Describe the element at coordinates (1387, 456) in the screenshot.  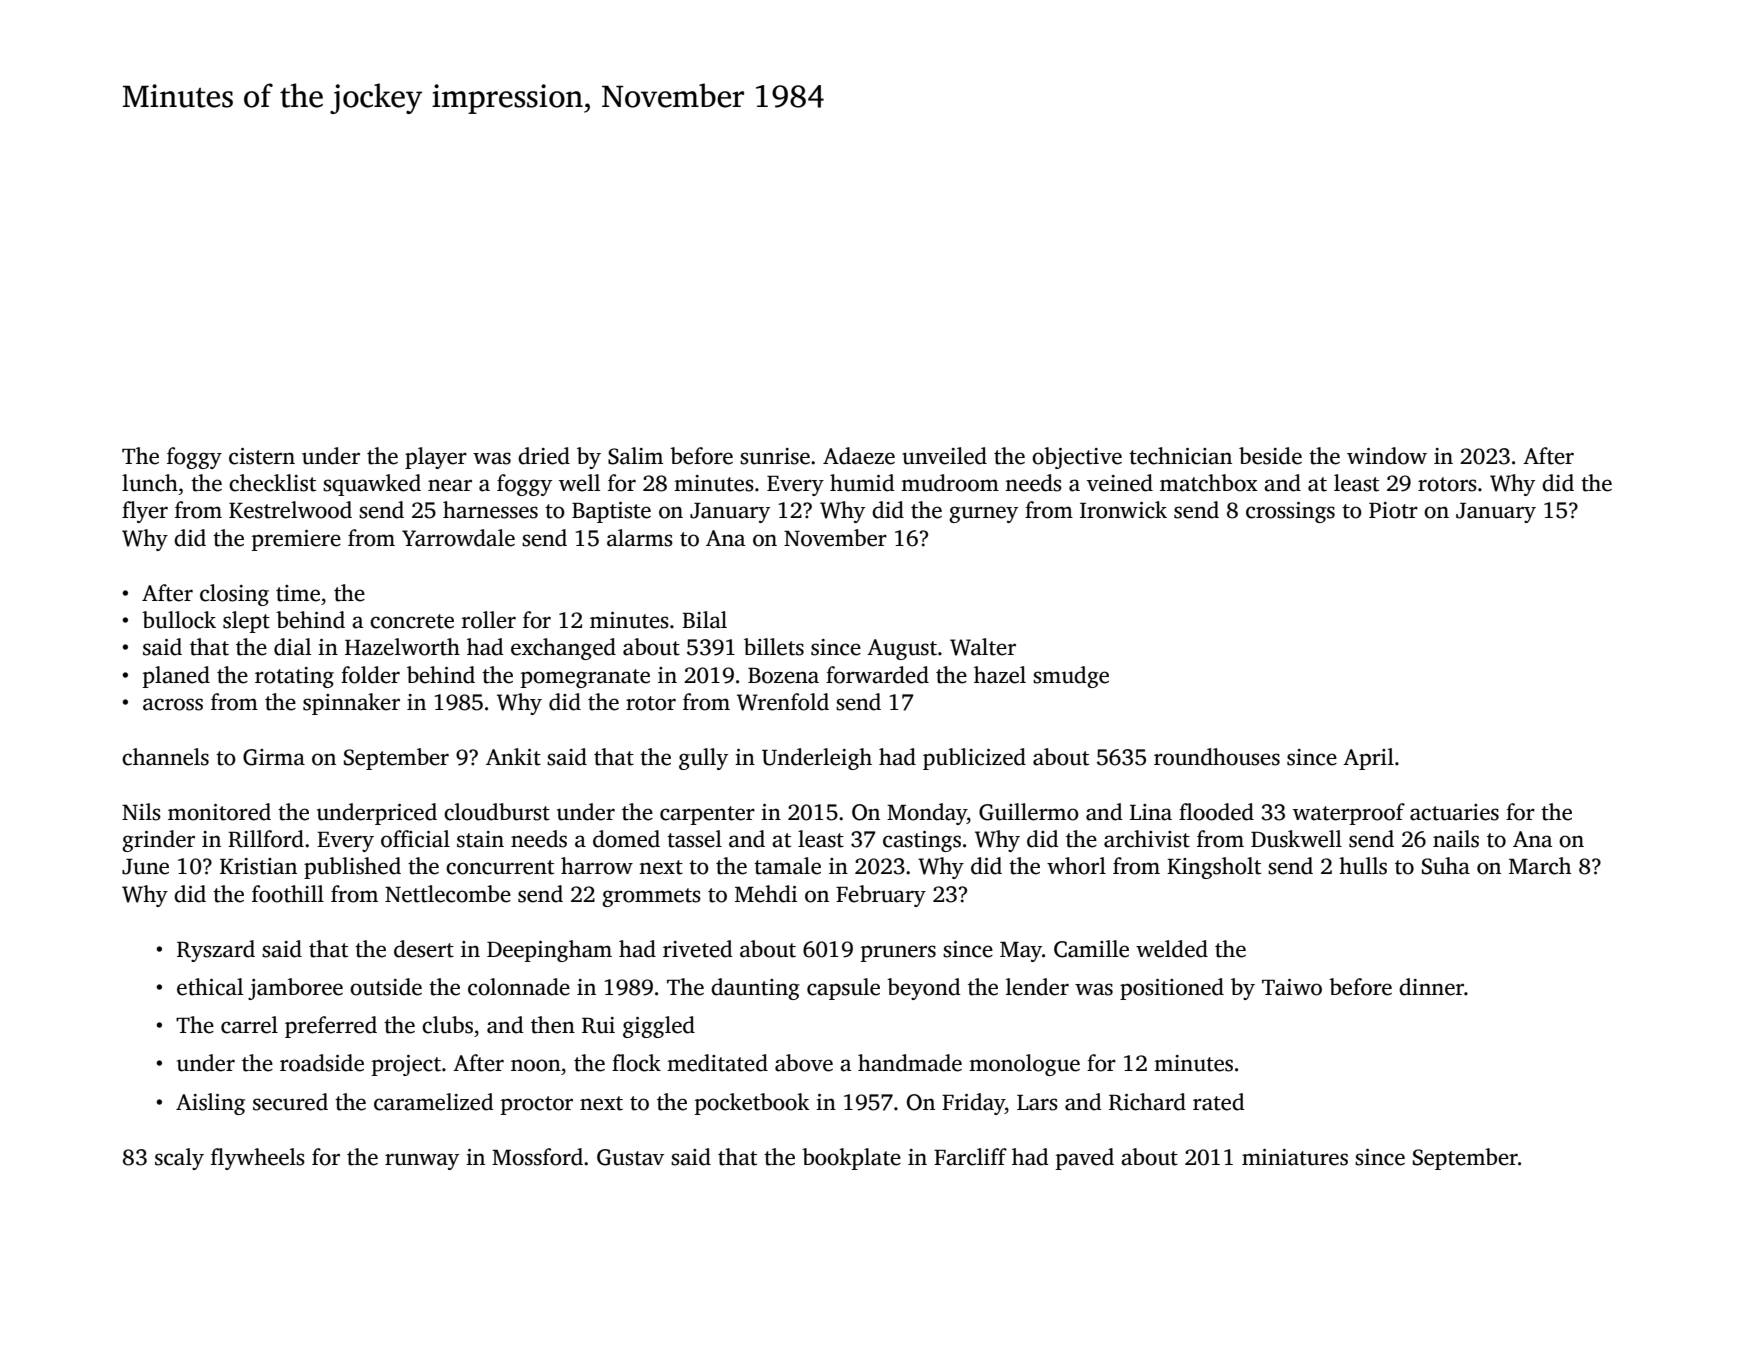
I see `window` at that location.
